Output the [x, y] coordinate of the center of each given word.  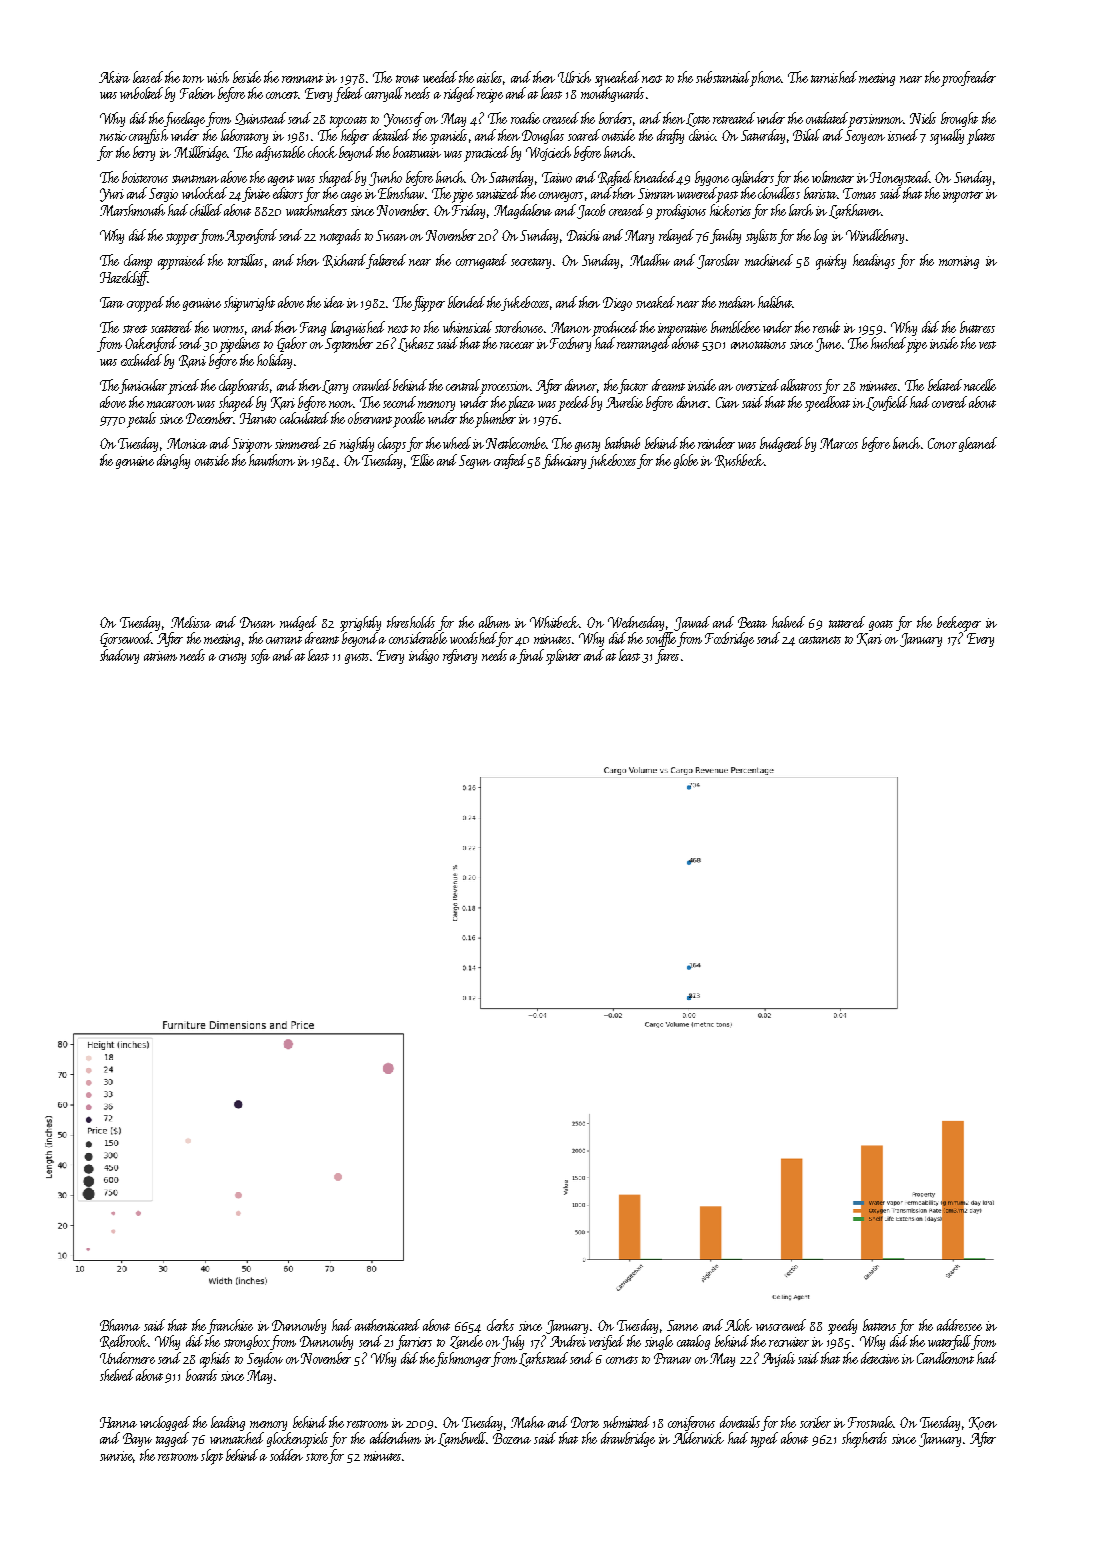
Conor [942, 443]
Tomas [859, 193]
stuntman [195, 179]
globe [686, 461]
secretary [531, 263]
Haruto [258, 418]
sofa [260, 656]
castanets [820, 640]
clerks [500, 1325]
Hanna [118, 1422]
